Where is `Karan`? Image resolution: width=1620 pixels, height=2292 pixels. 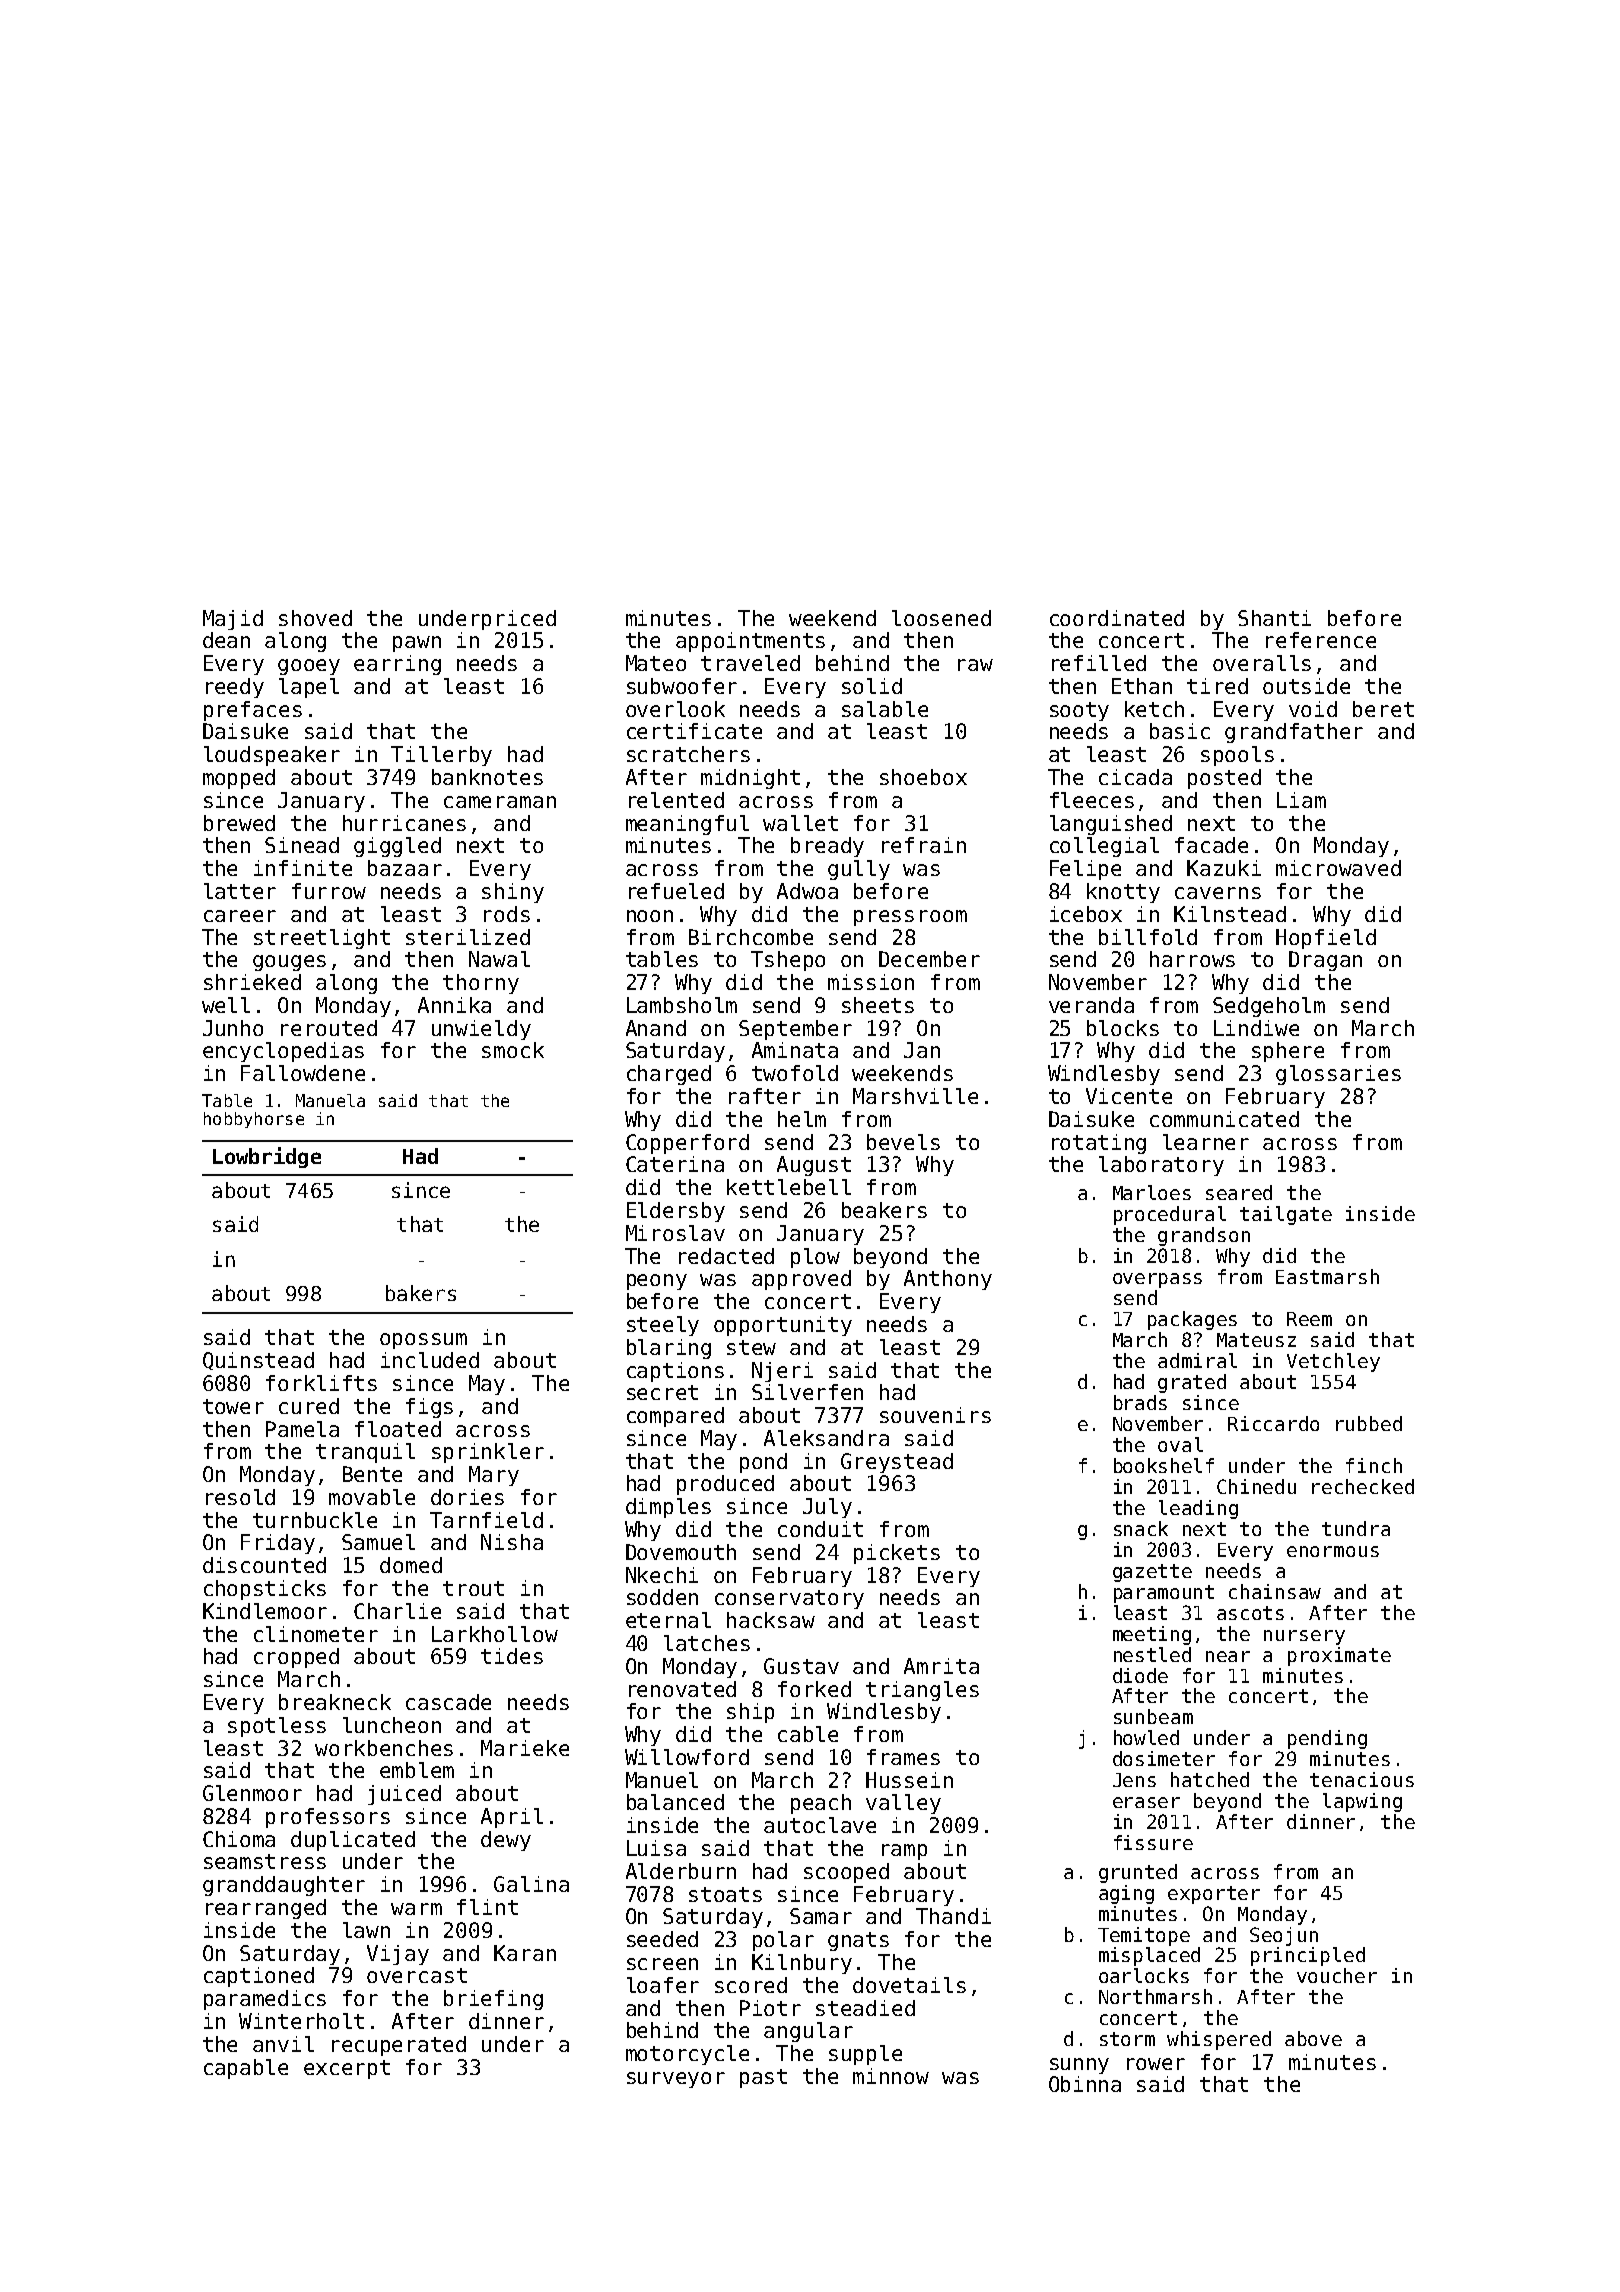 Karan is located at coordinates (525, 1953).
